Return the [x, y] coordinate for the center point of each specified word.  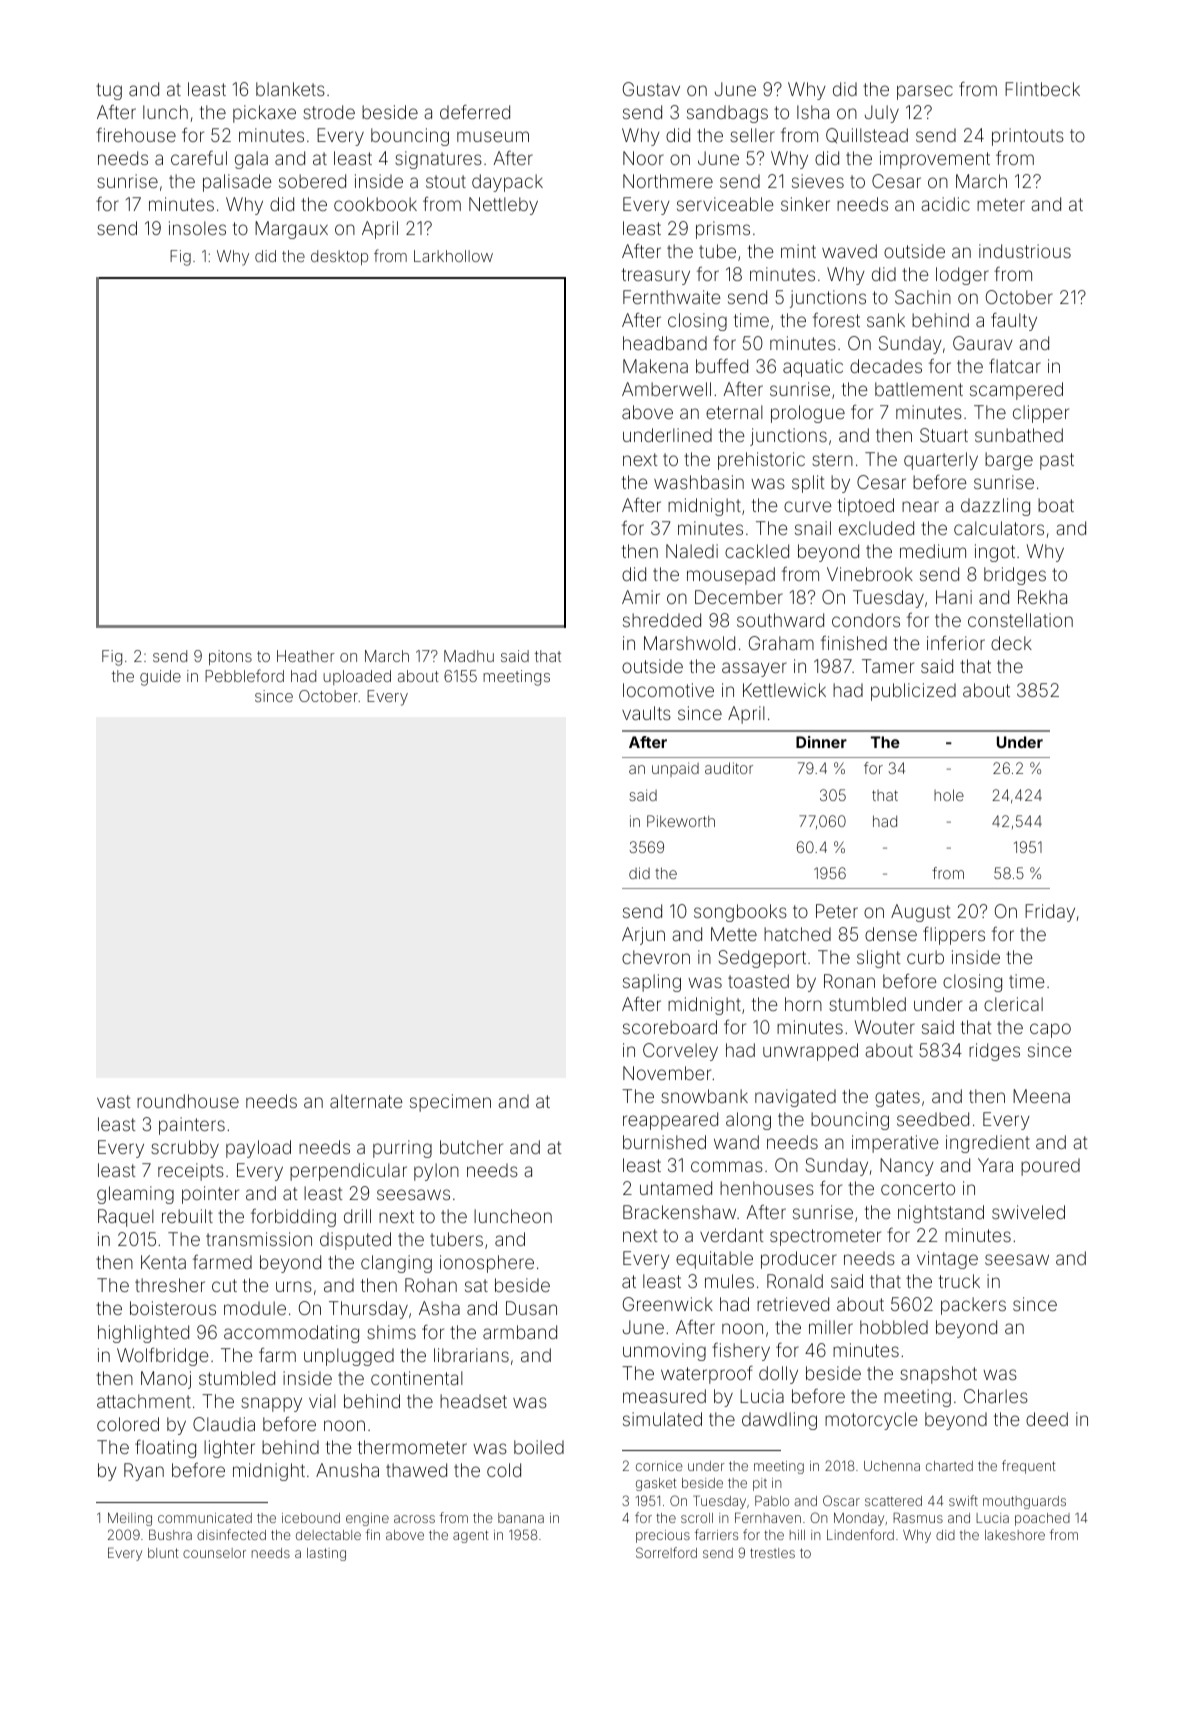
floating [165, 1448]
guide [160, 678]
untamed [676, 1188]
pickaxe [264, 114]
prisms [723, 230]
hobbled [894, 1327]
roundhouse [188, 1101]
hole [949, 795]
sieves [818, 181]
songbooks [740, 913]
